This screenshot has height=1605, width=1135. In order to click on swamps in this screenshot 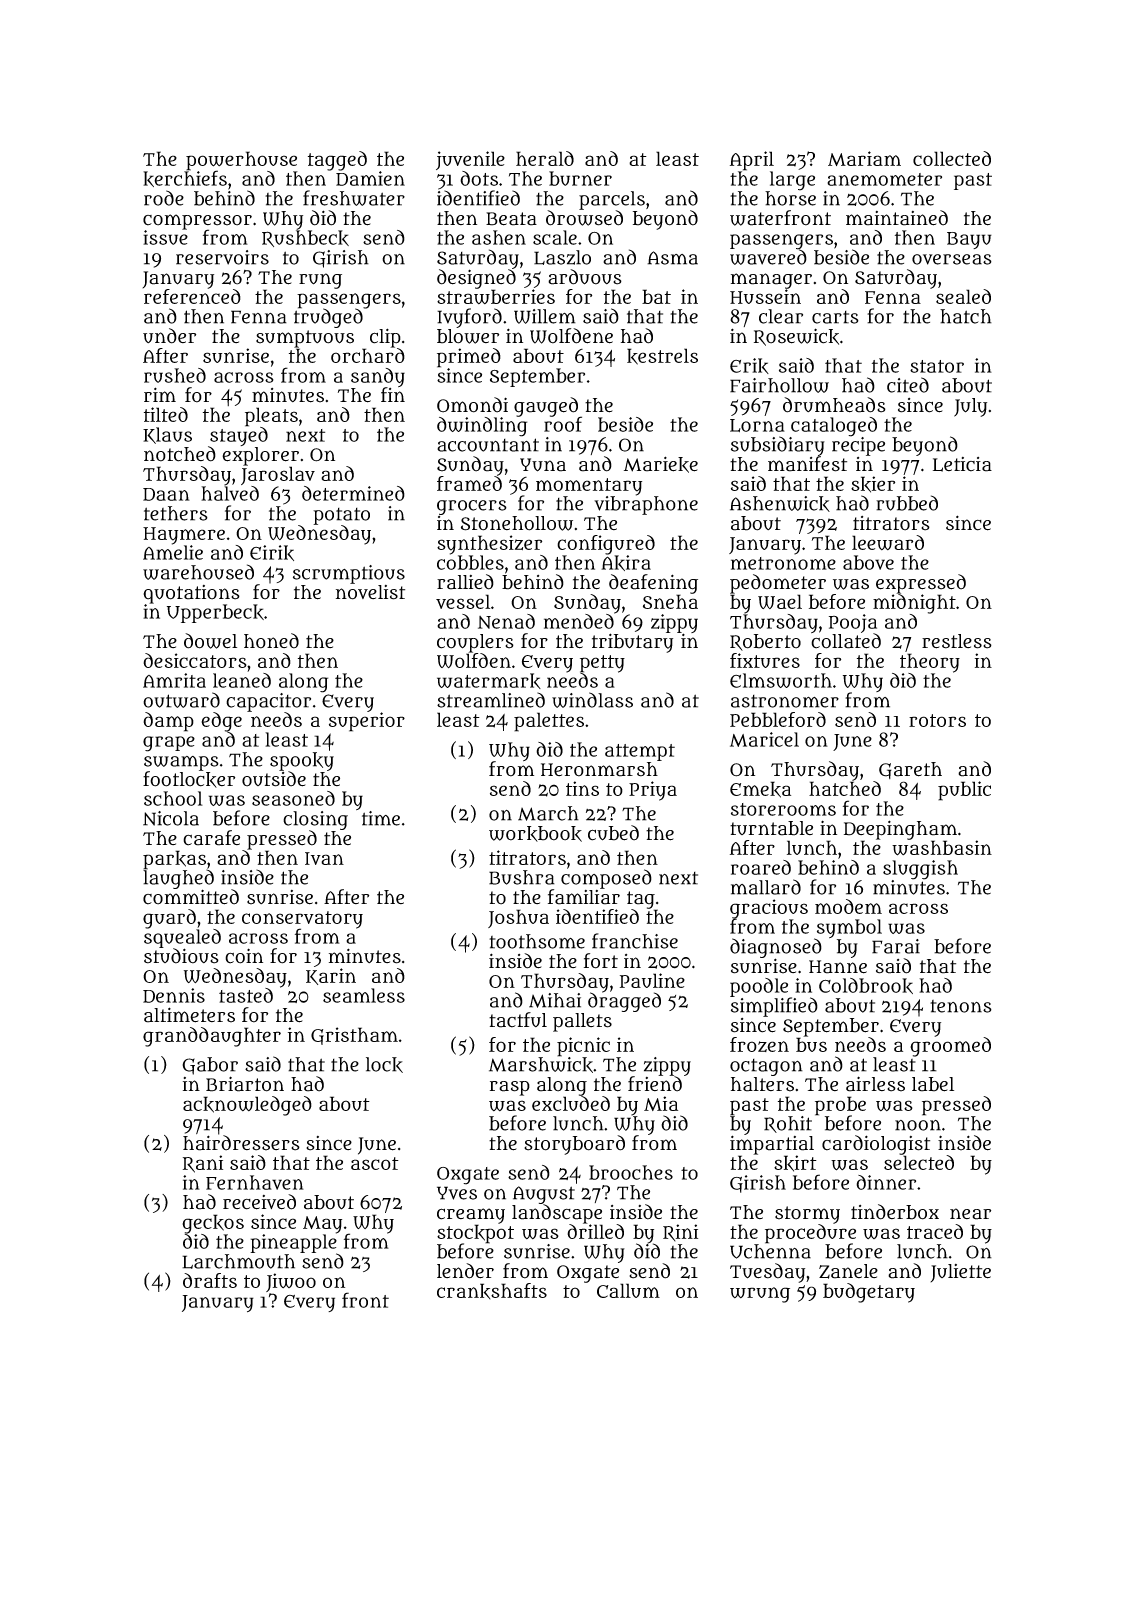, I will do `click(181, 763)`.
